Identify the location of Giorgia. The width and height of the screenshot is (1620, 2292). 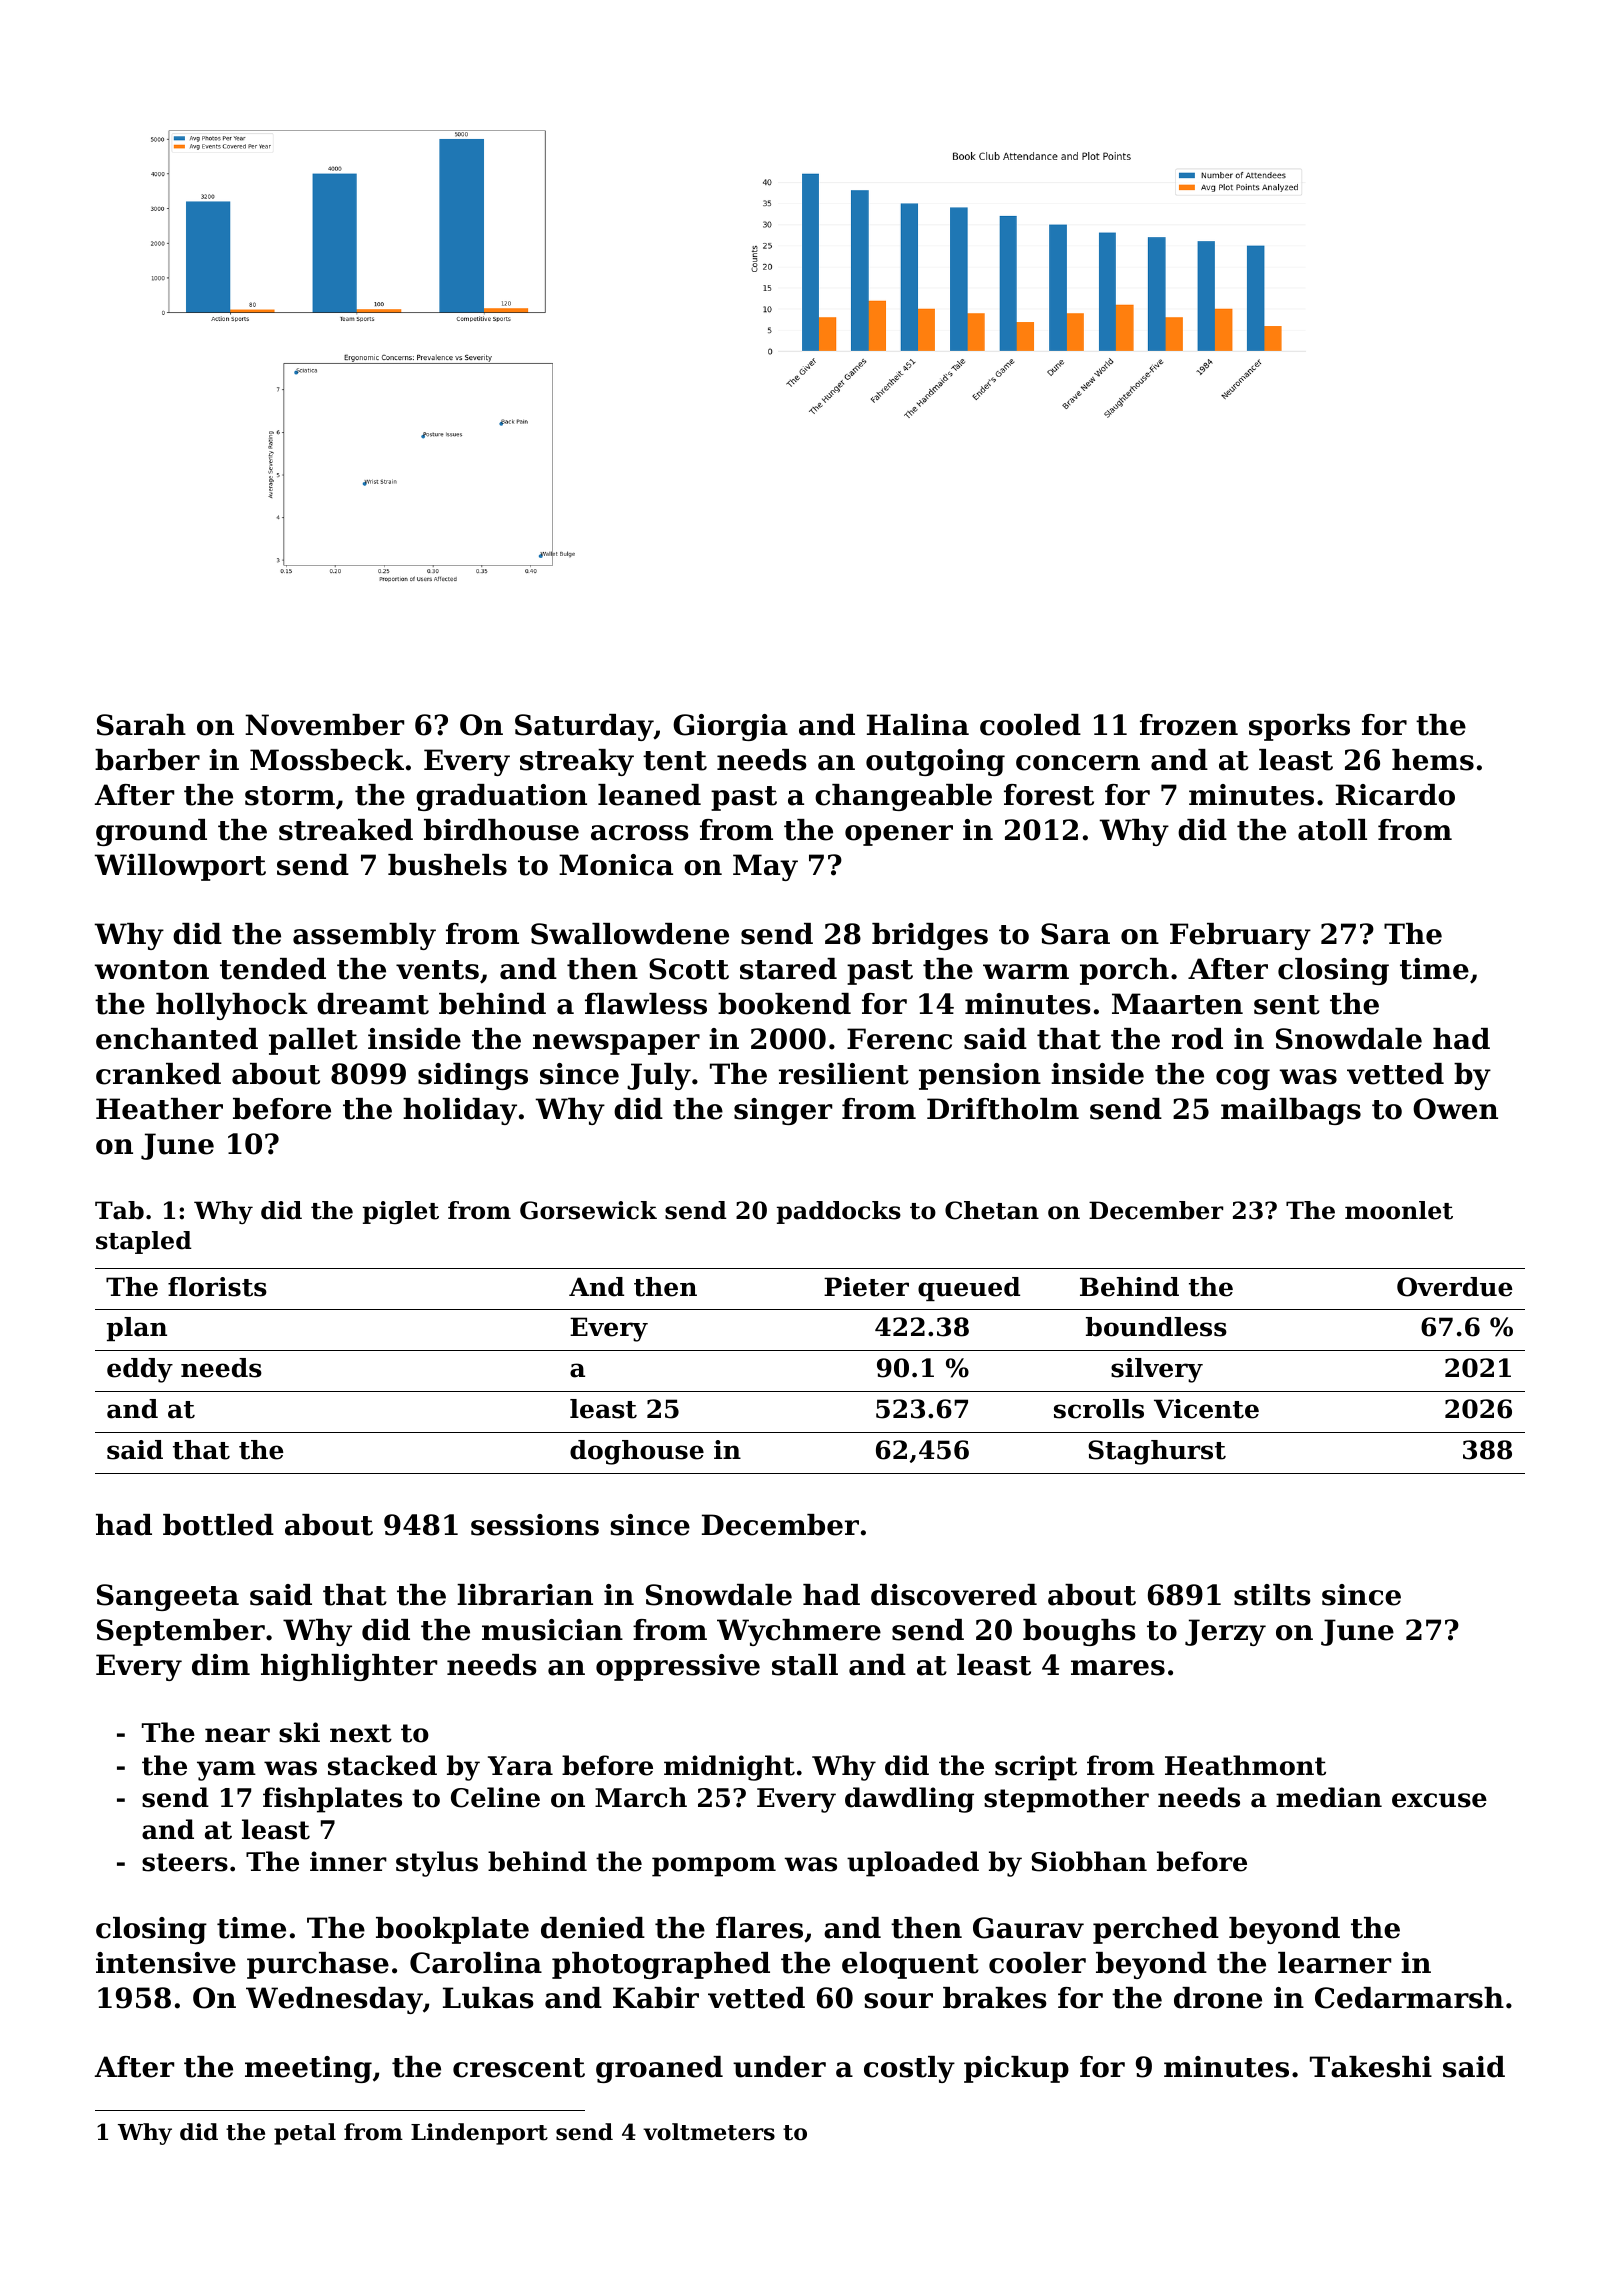
(730, 727).
